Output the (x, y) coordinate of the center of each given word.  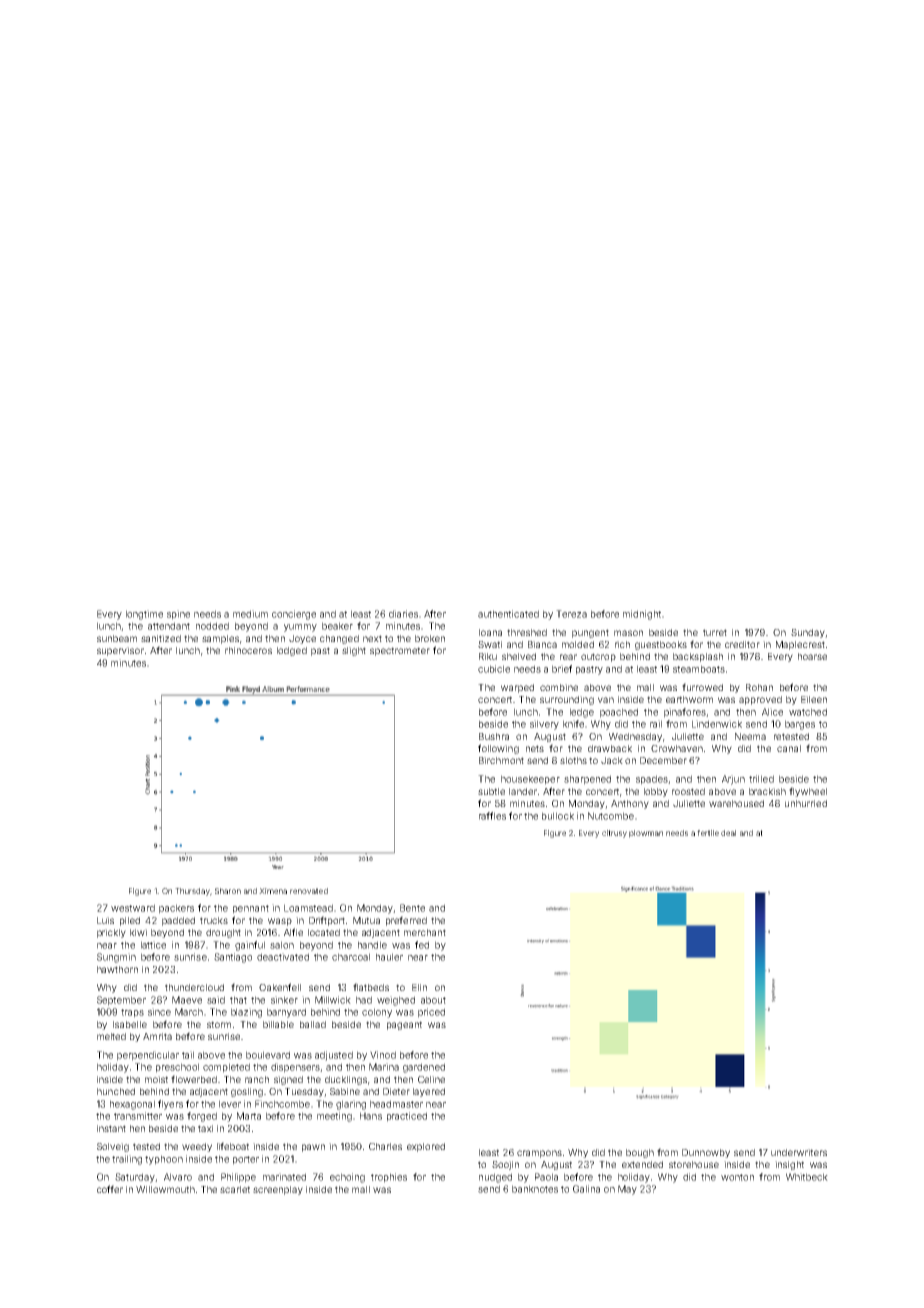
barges (800, 725)
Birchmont (501, 760)
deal (728, 833)
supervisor (120, 651)
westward (133, 908)
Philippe (238, 1178)
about (433, 1000)
